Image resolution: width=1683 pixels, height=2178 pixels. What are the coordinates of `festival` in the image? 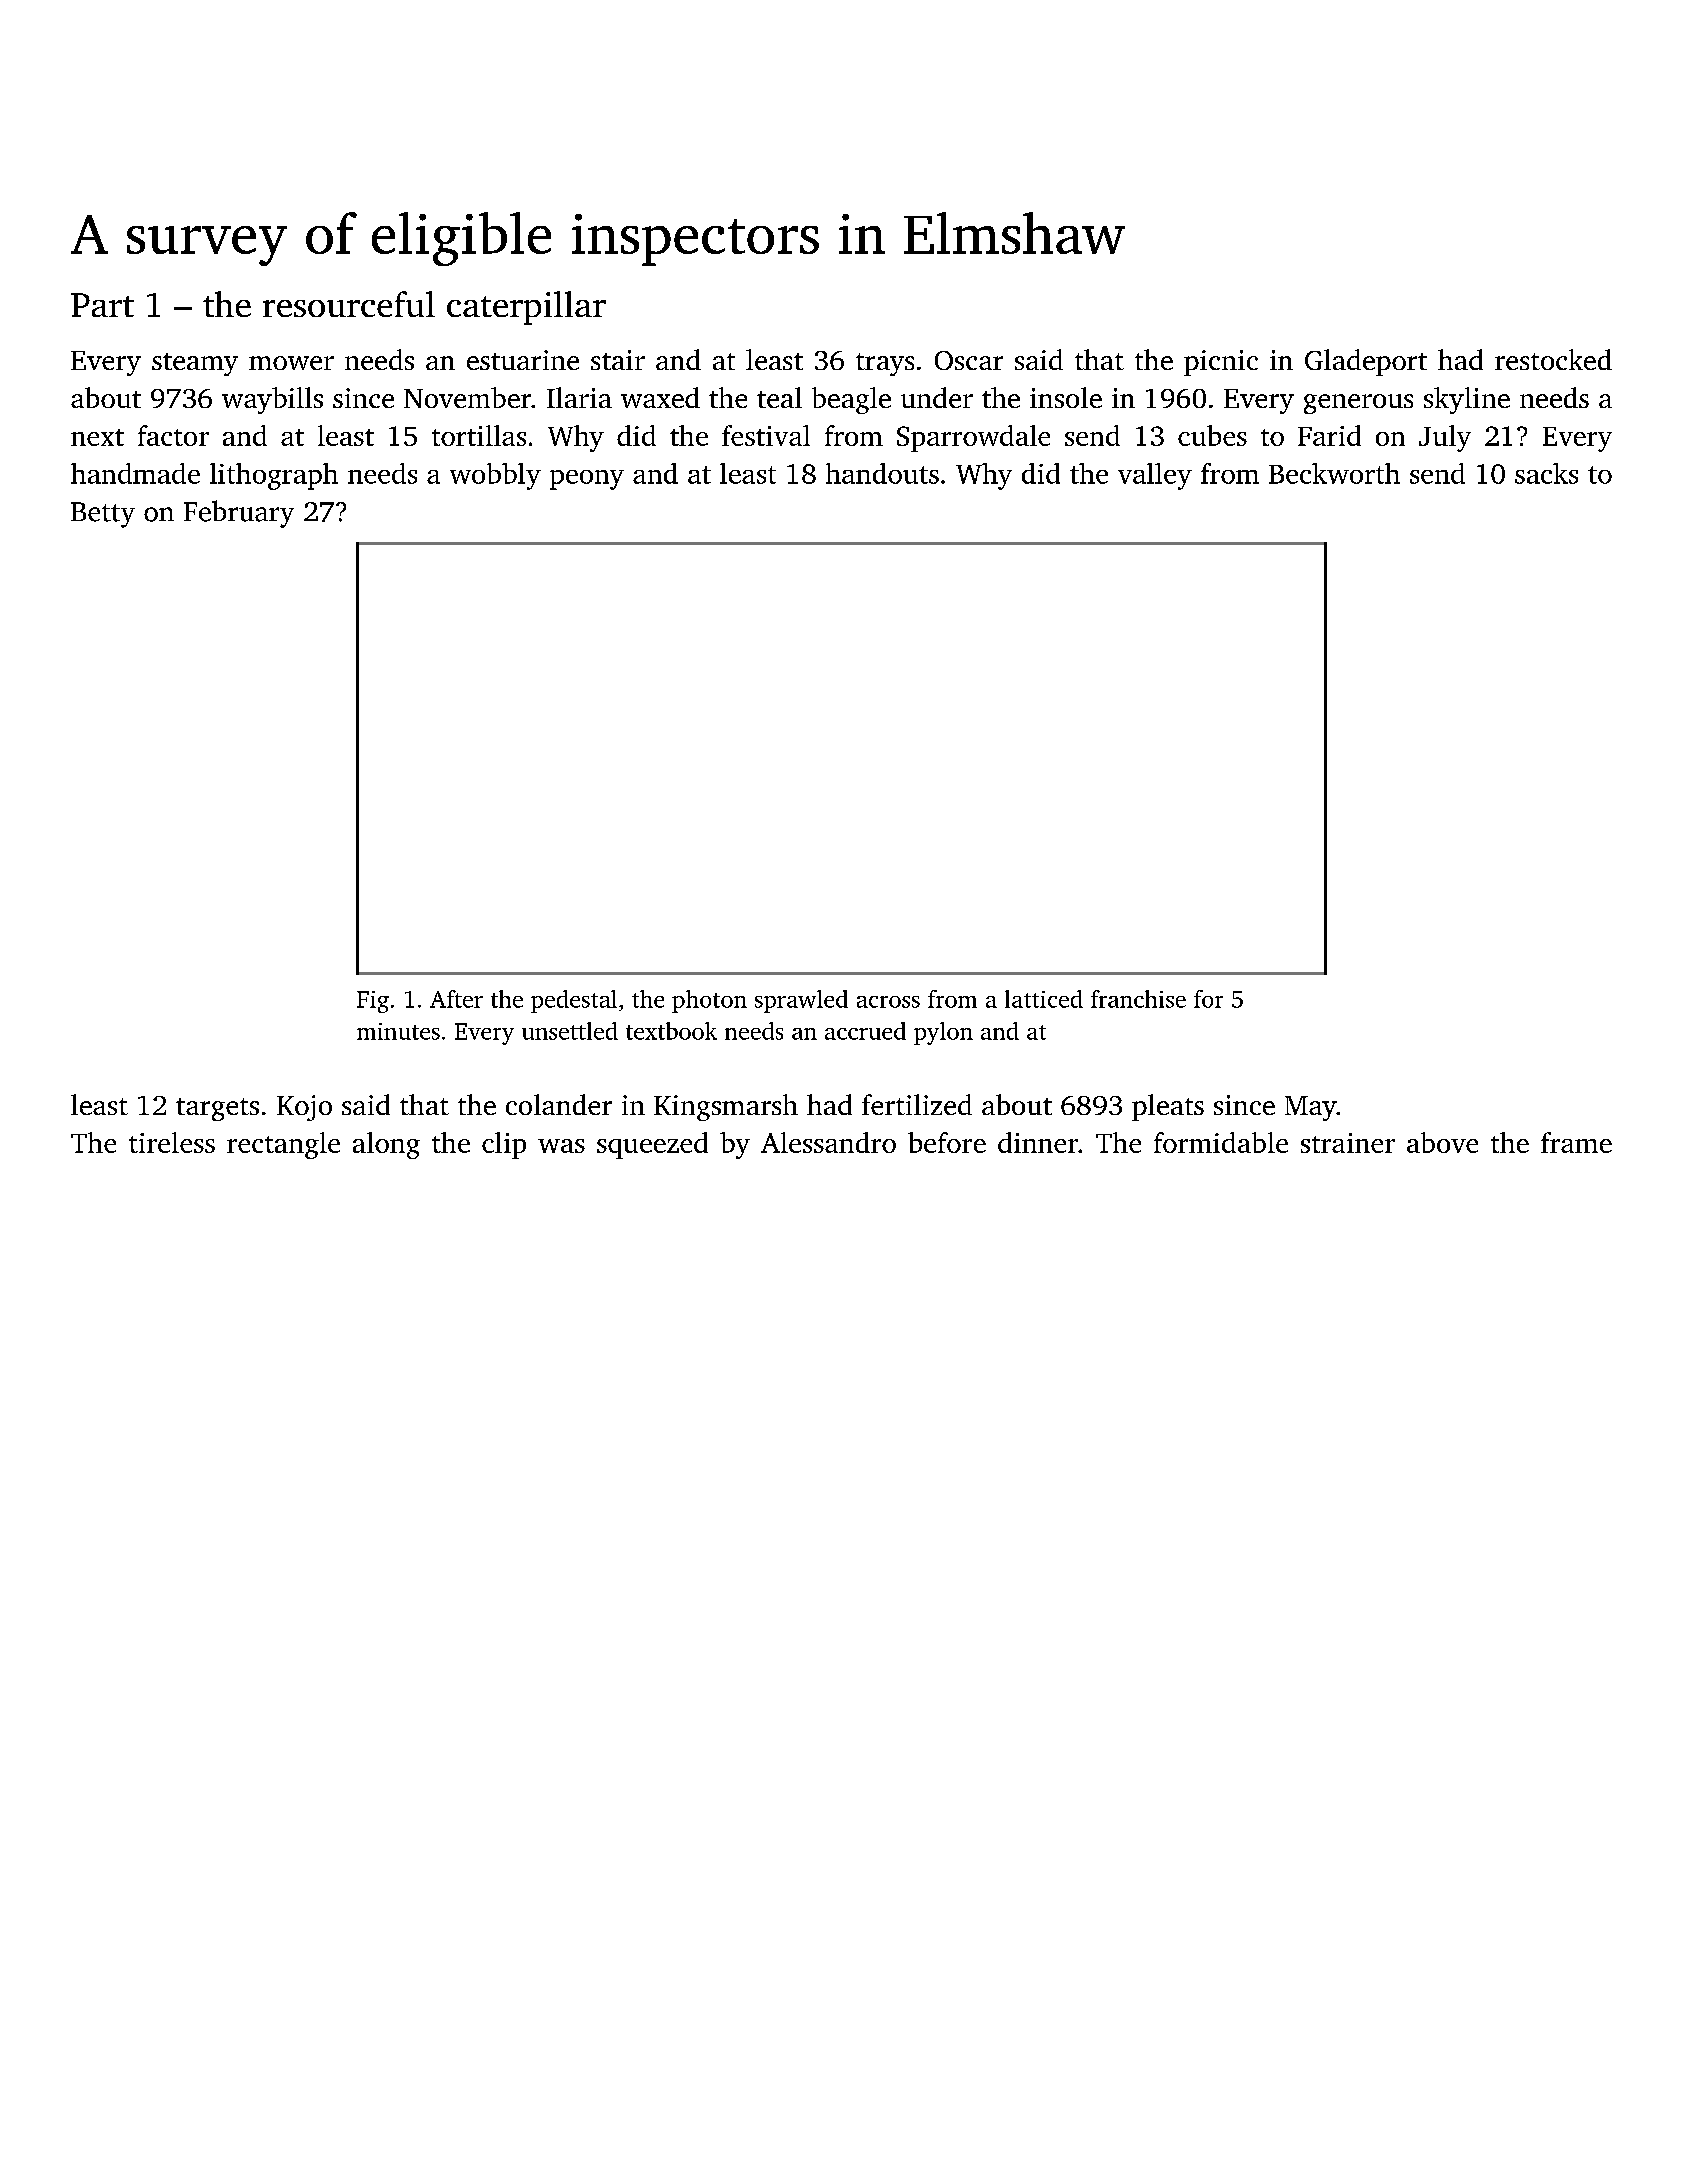 It's located at (766, 435).
